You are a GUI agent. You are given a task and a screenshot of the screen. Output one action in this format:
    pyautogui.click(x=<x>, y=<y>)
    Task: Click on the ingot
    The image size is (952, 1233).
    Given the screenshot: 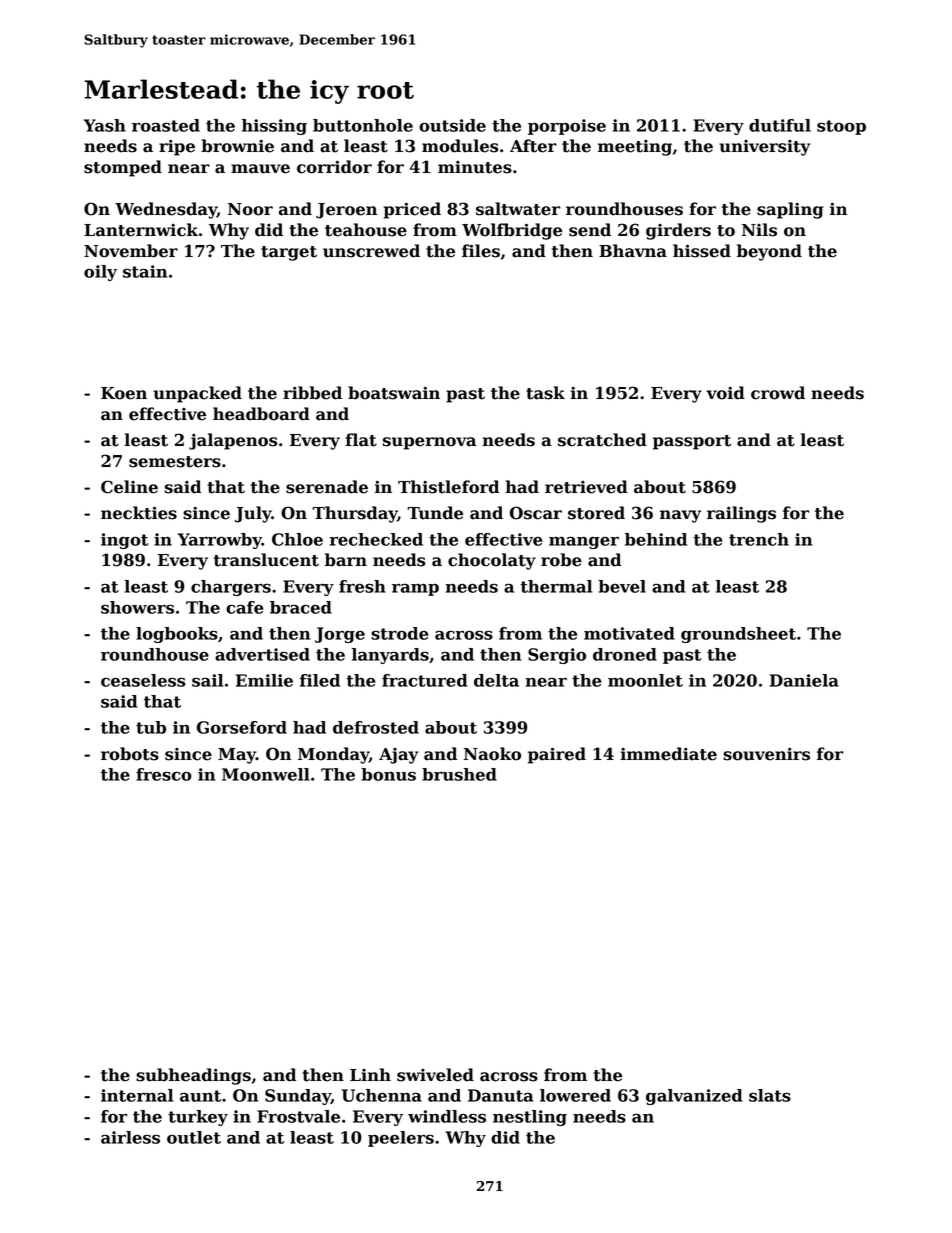 What is the action you would take?
    pyautogui.click(x=125, y=541)
